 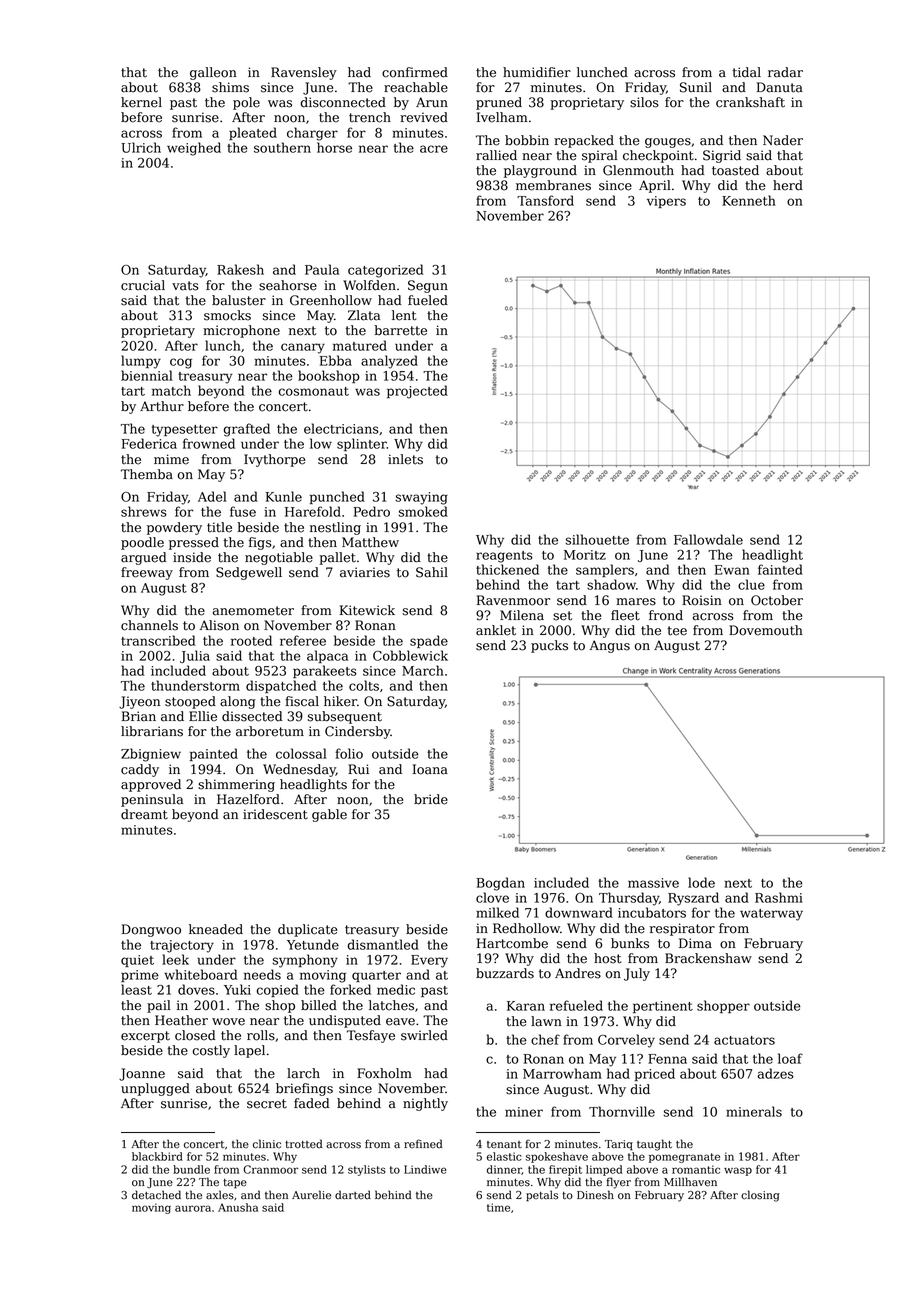 What do you see at coordinates (666, 202) in the screenshot?
I see `vipers` at bounding box center [666, 202].
